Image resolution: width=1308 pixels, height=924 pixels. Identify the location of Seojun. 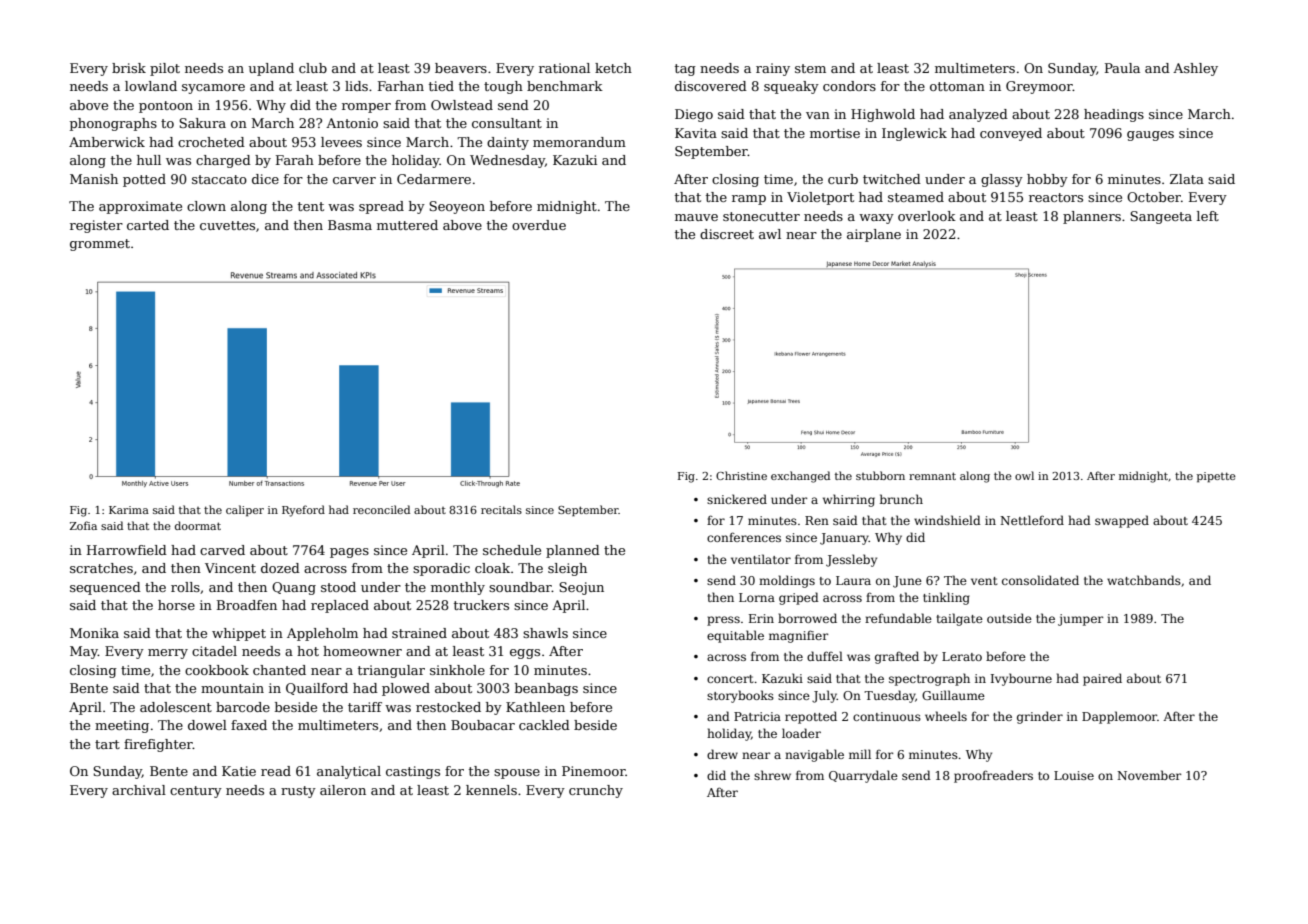
(581, 588).
